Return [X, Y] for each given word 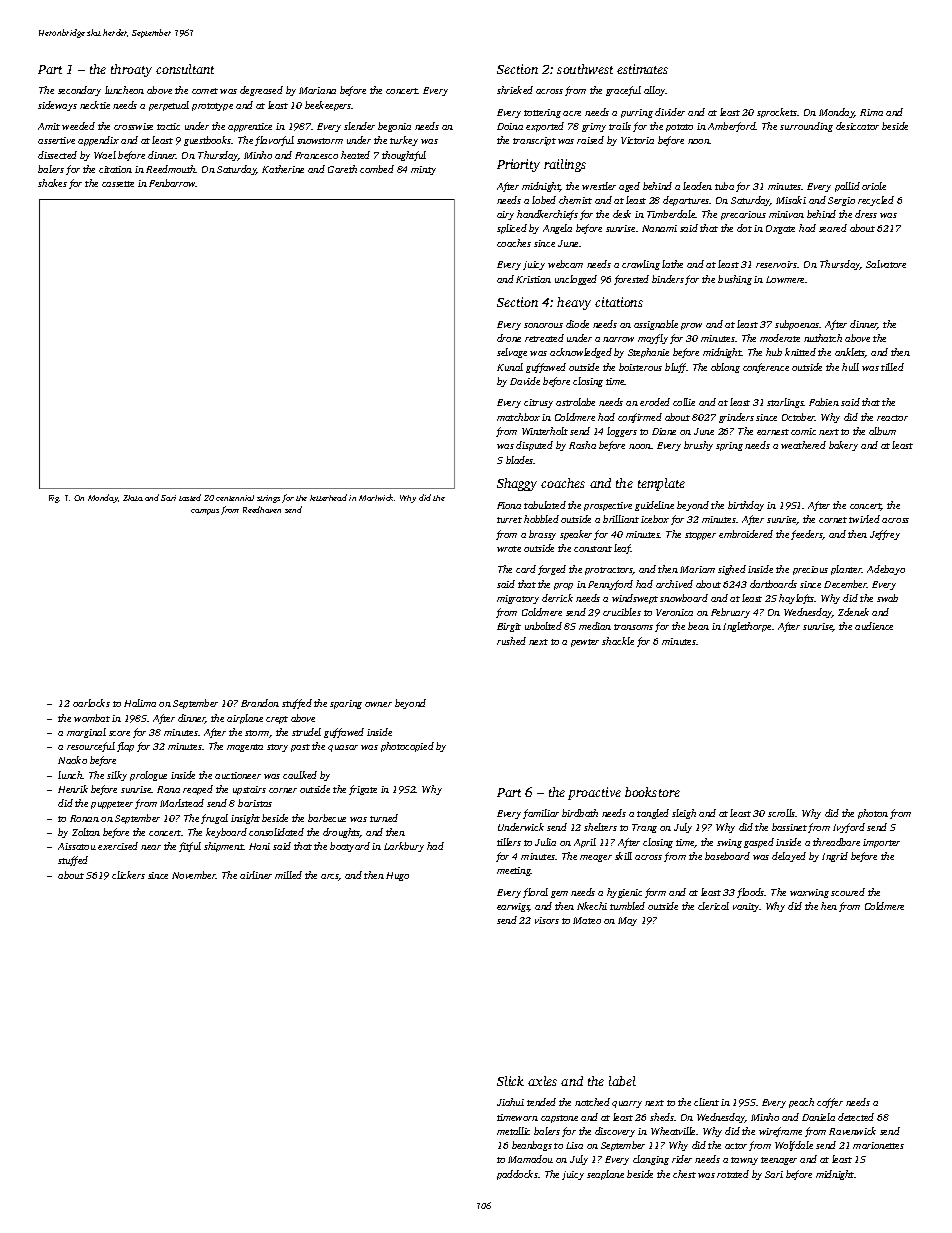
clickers [128, 875]
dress [866, 214]
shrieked [515, 90]
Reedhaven [262, 509]
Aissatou [77, 846]
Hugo [397, 876]
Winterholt [545, 431]
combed [377, 169]
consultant [185, 69]
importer [881, 843]
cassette [118, 184]
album [882, 431]
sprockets [777, 113]
